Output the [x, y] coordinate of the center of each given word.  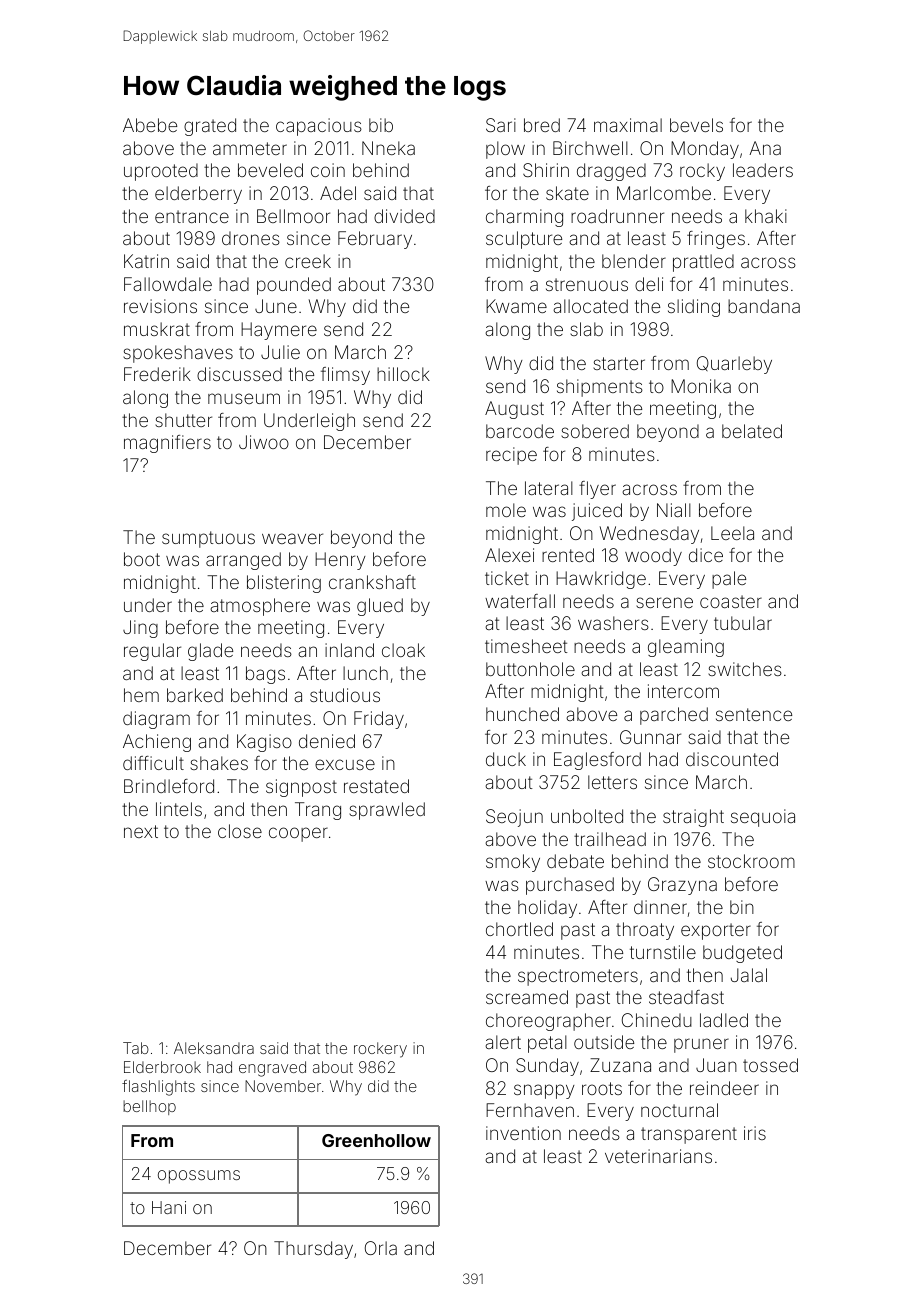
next [141, 831]
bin [742, 907]
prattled [703, 263]
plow [505, 150]
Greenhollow [376, 1140]
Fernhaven [530, 1110]
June [276, 306]
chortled [519, 929]
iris [755, 1133]
